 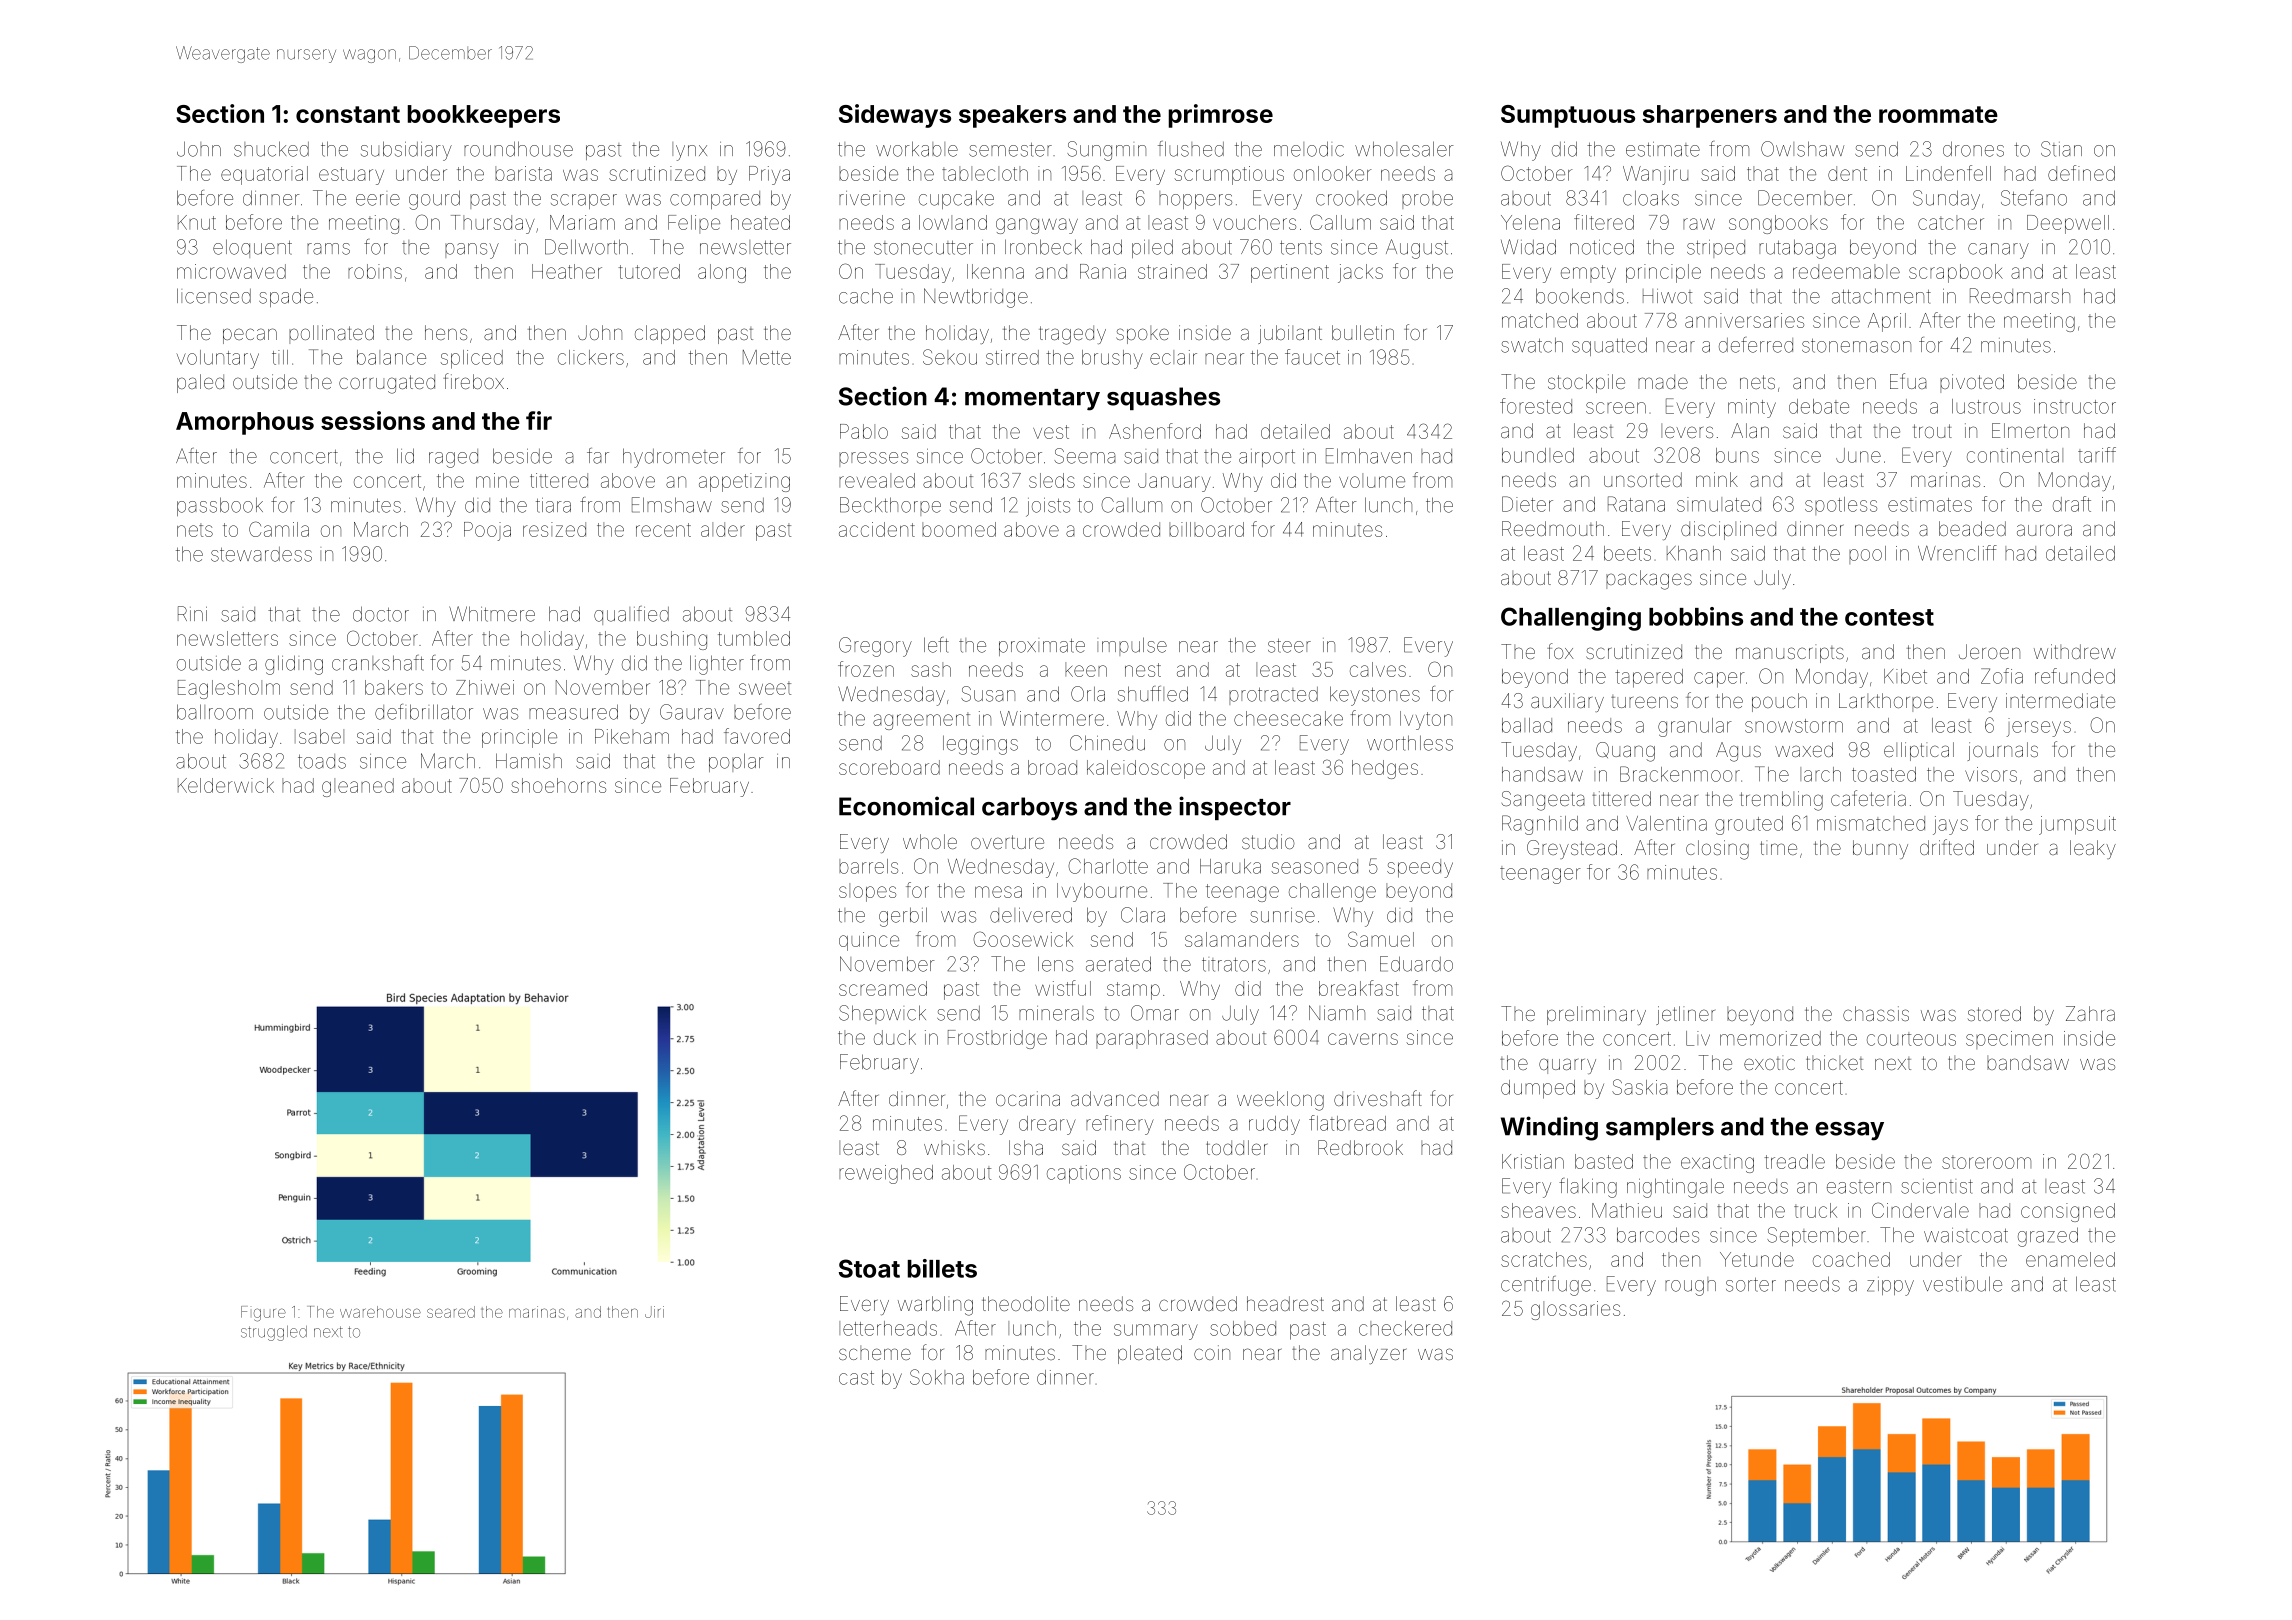 I want to click on Sumptuous, so click(x=1568, y=116).
